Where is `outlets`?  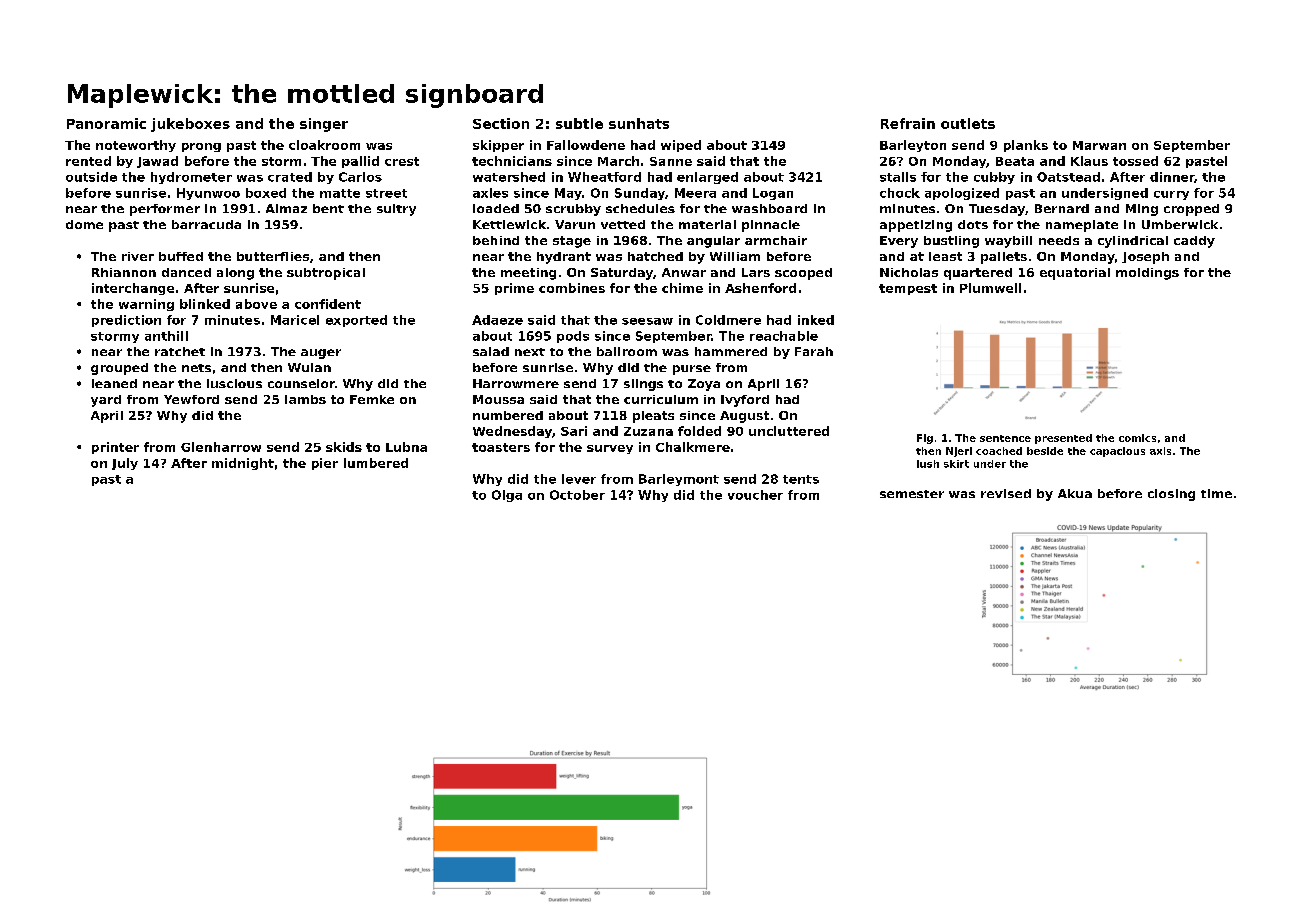
outlets is located at coordinates (968, 123).
